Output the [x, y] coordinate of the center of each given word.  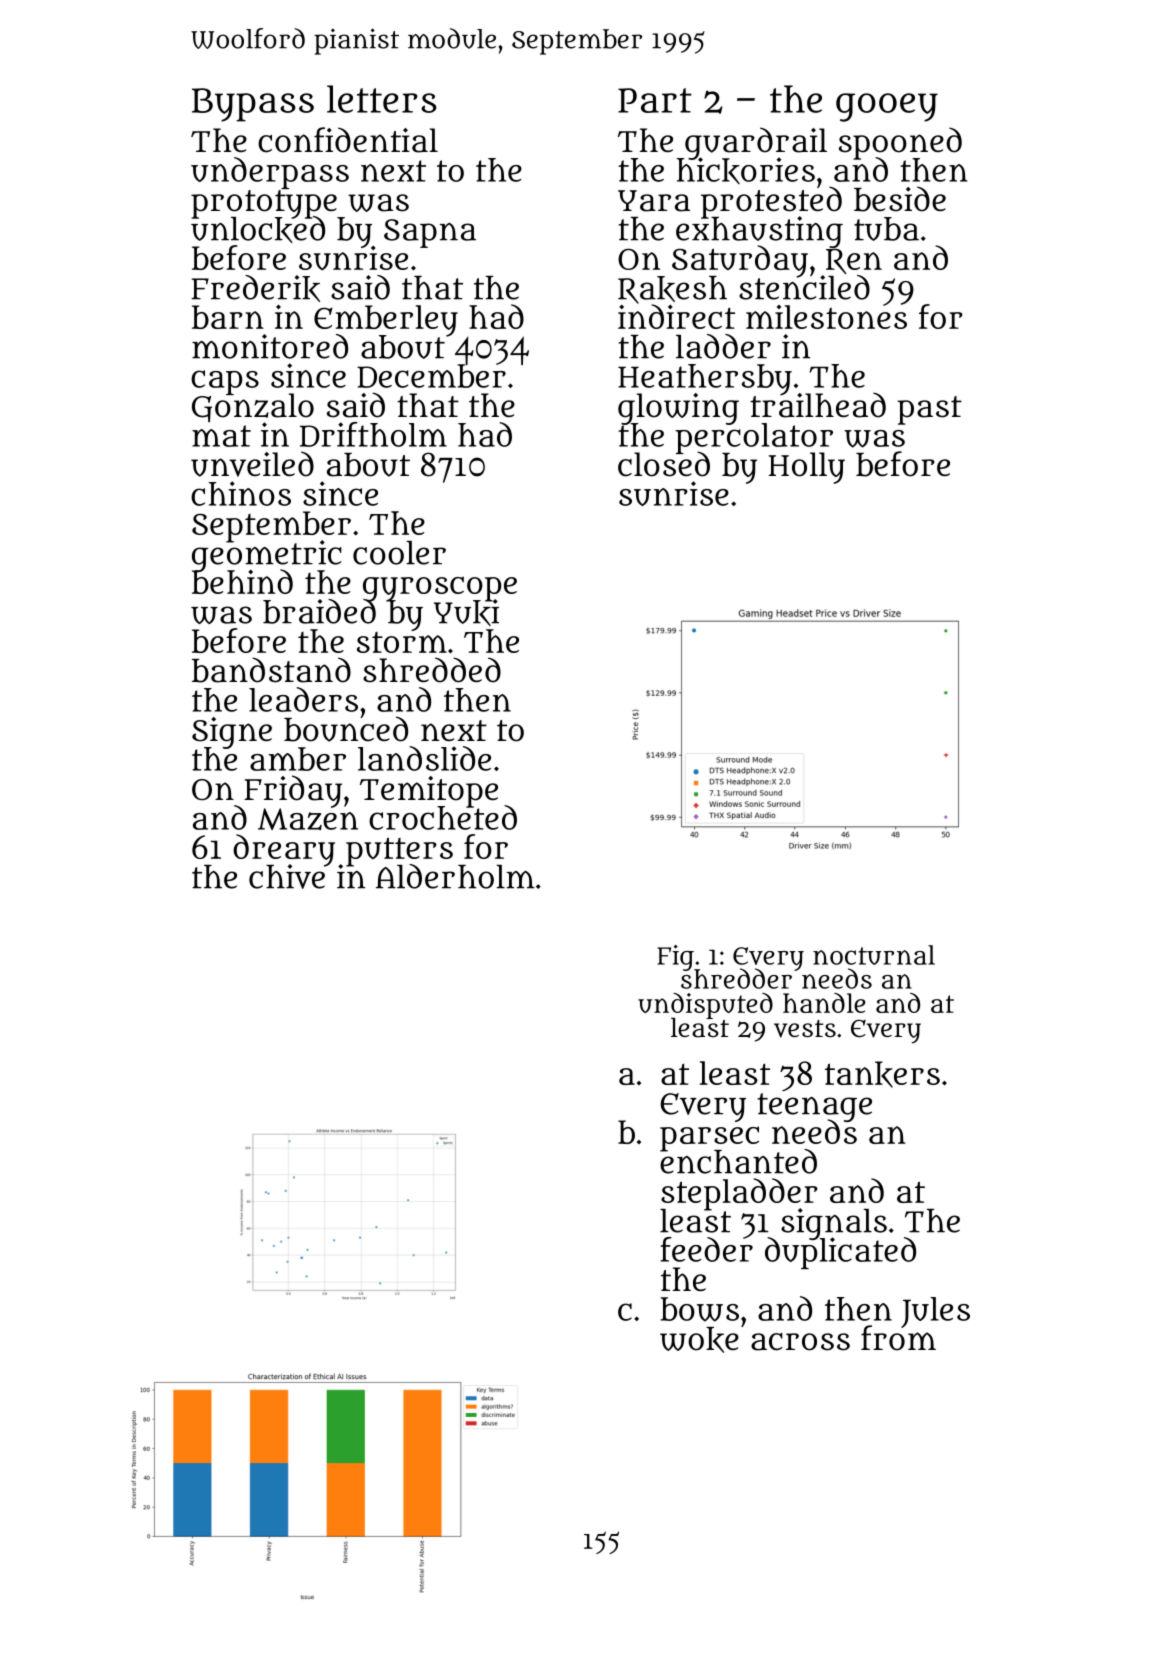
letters [382, 99]
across [800, 1342]
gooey [887, 107]
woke [699, 1340]
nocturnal [874, 955]
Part [655, 100]
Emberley [386, 320]
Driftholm [373, 434]
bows [699, 1309]
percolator [754, 438]
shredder [736, 979]
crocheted [443, 818]
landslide [424, 758]
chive [288, 877]
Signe [232, 732]
